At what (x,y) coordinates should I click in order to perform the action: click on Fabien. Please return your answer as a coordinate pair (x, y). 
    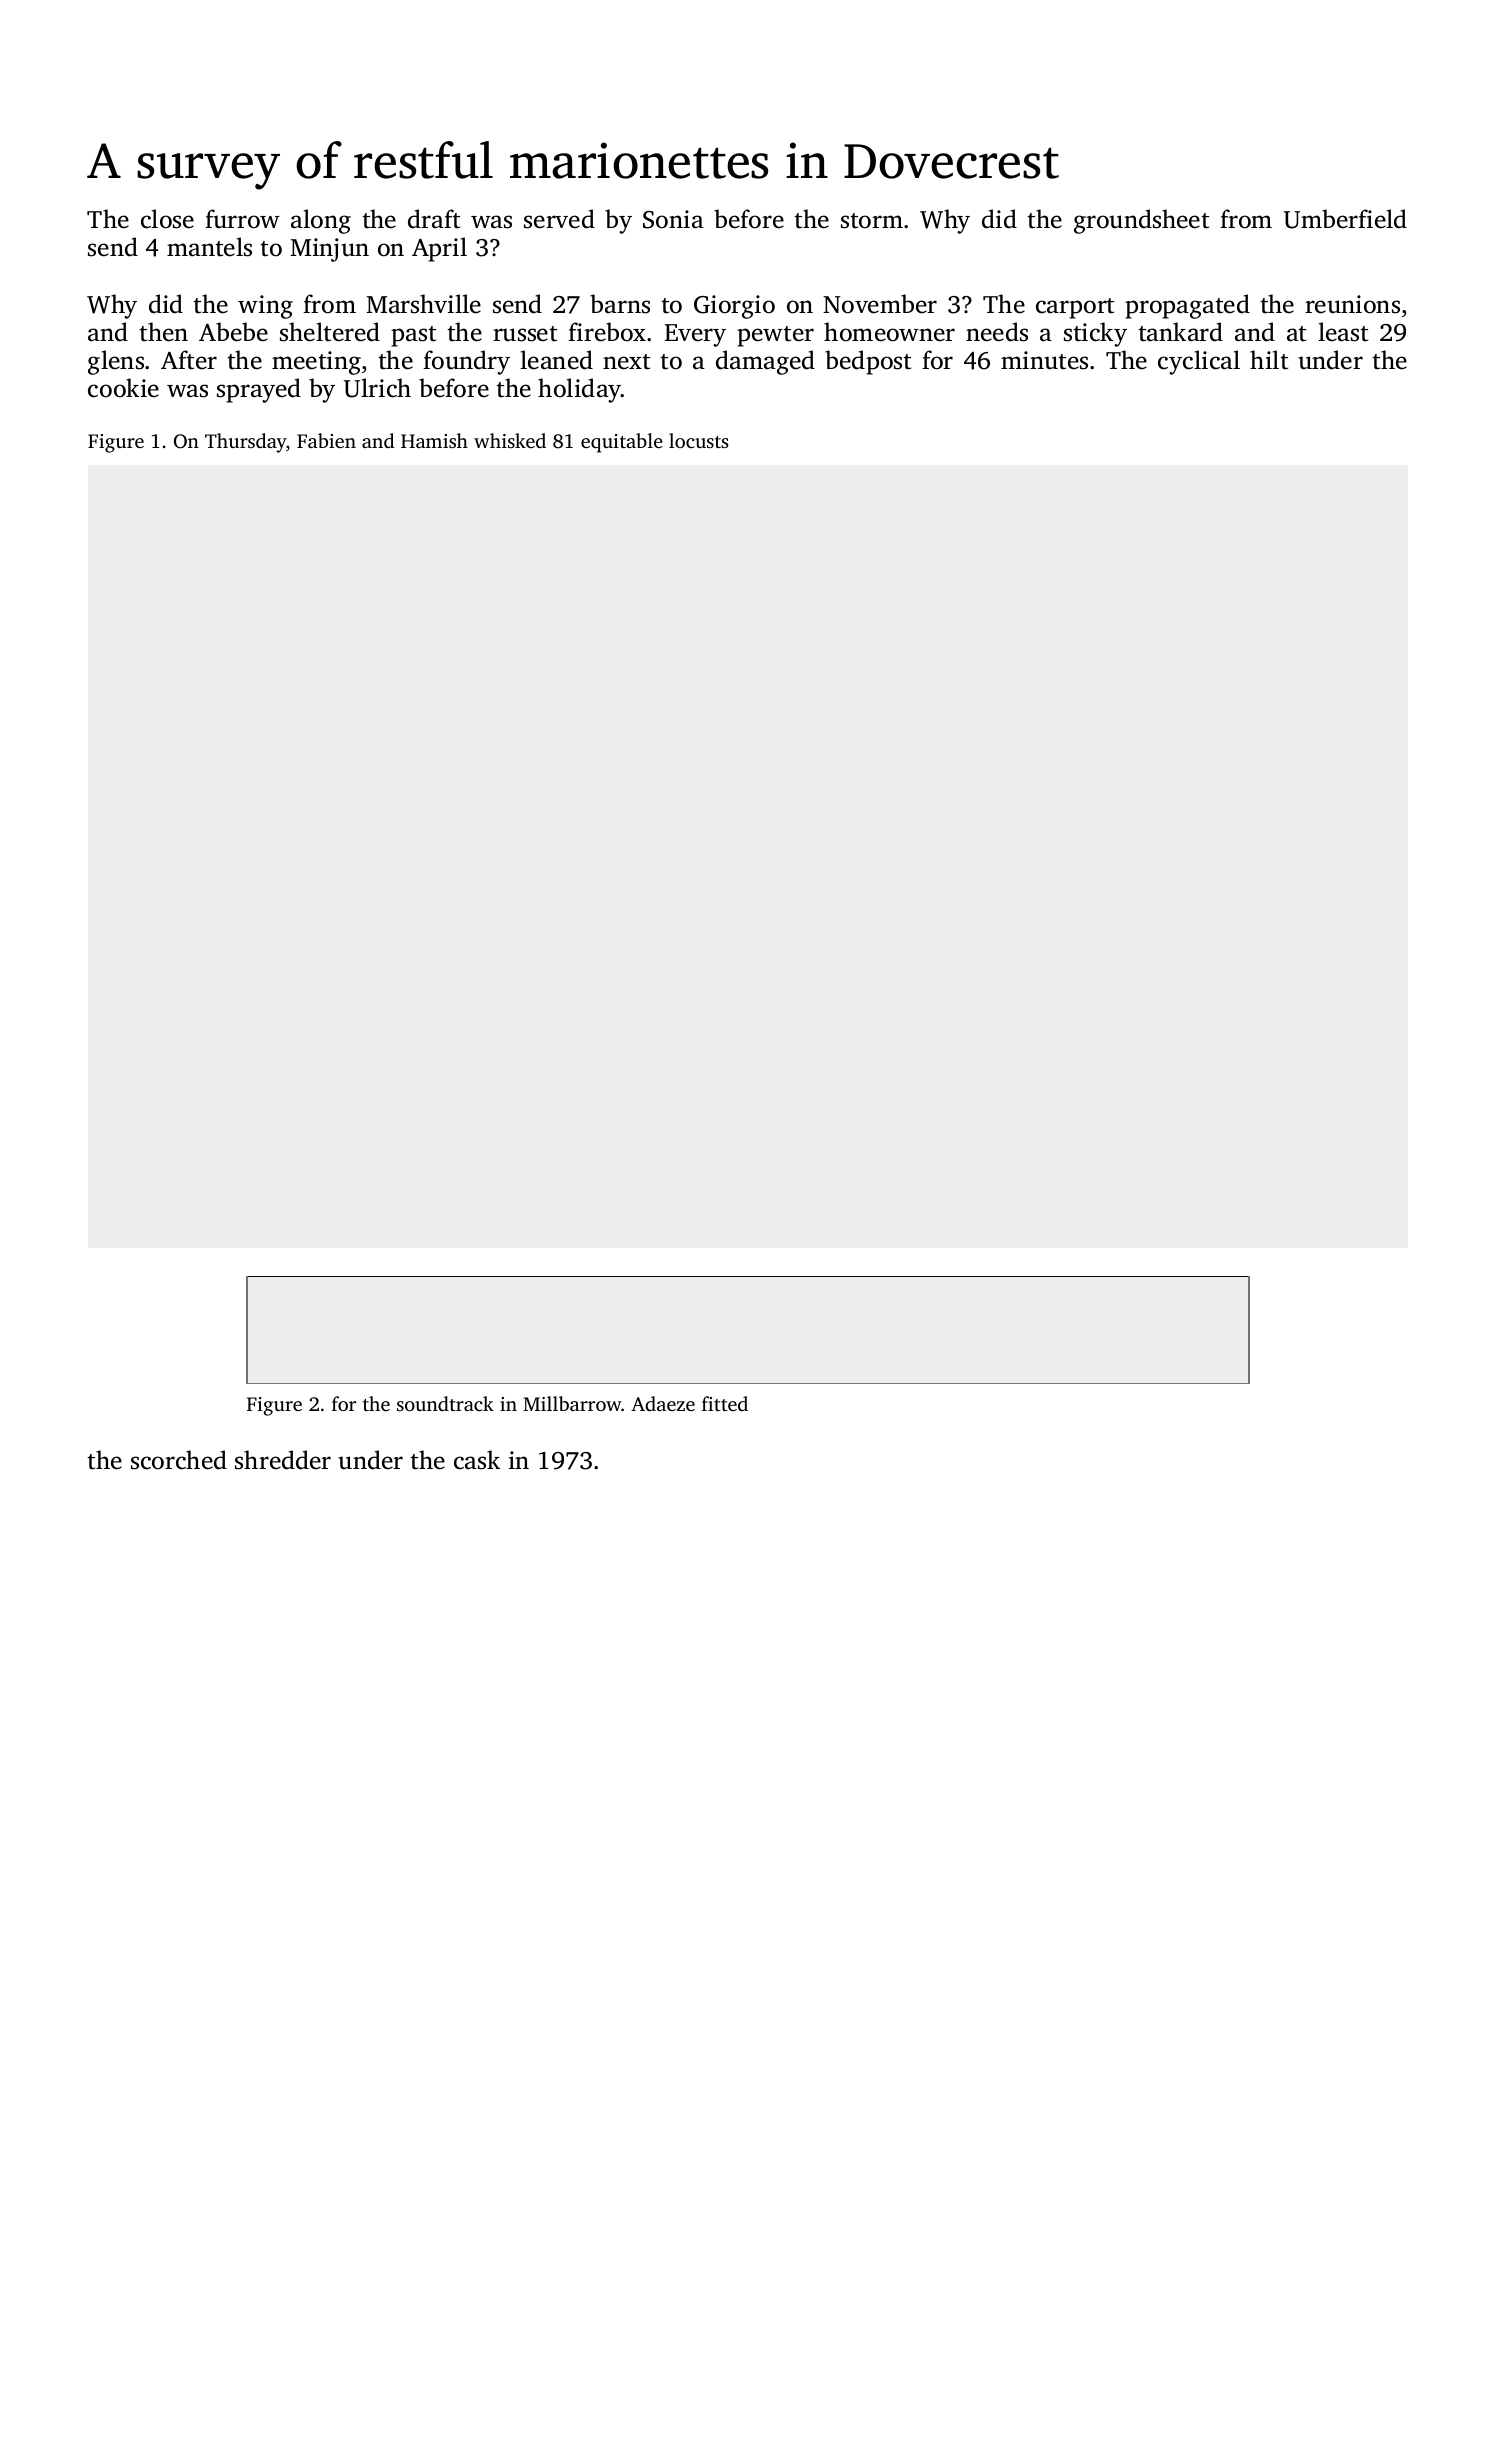
    Looking at the image, I should click on (326, 440).
